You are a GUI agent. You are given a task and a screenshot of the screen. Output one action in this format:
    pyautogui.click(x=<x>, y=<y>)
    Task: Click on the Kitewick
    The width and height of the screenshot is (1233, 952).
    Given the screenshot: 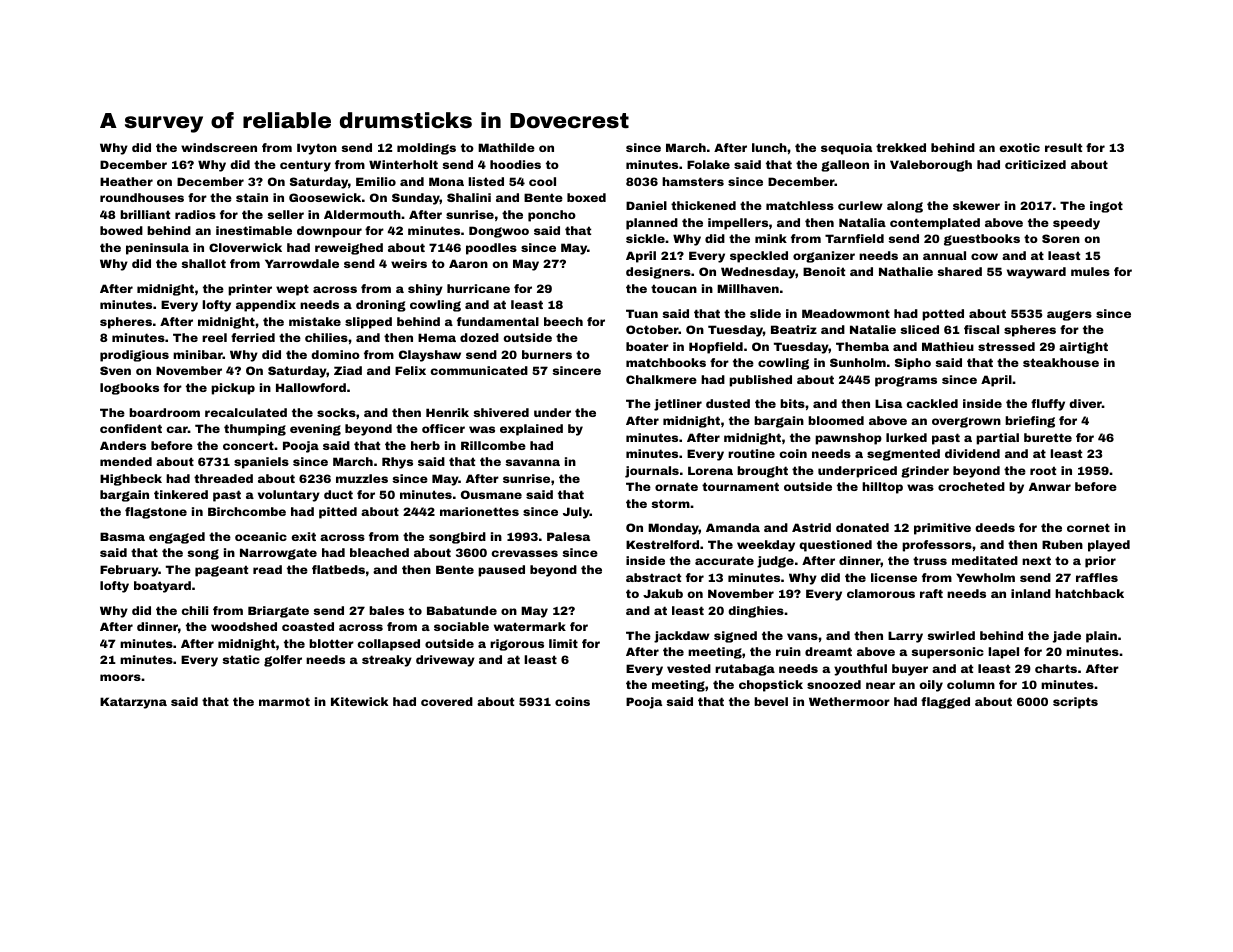 What is the action you would take?
    pyautogui.click(x=359, y=701)
